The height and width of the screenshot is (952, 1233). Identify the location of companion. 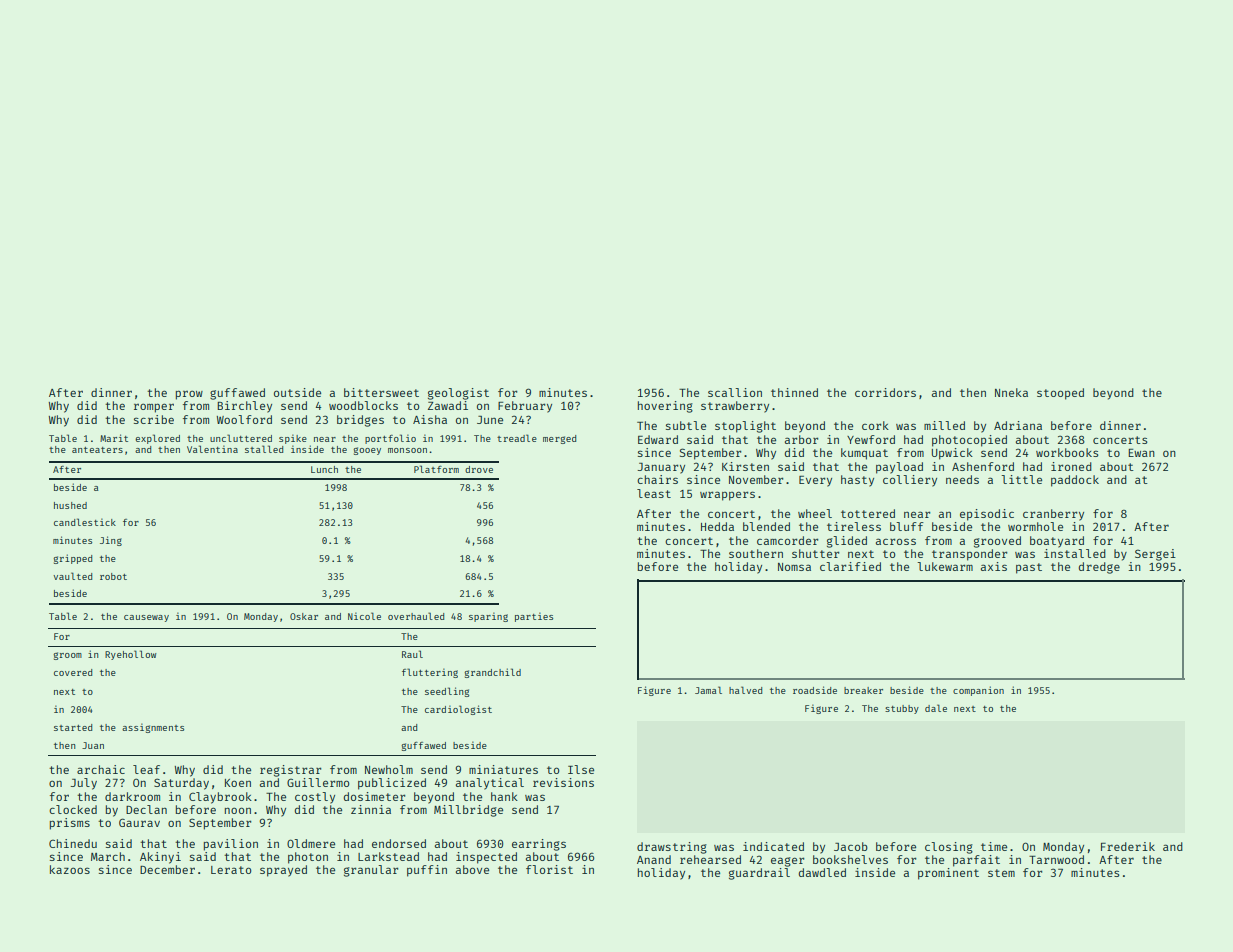
(978, 691).
